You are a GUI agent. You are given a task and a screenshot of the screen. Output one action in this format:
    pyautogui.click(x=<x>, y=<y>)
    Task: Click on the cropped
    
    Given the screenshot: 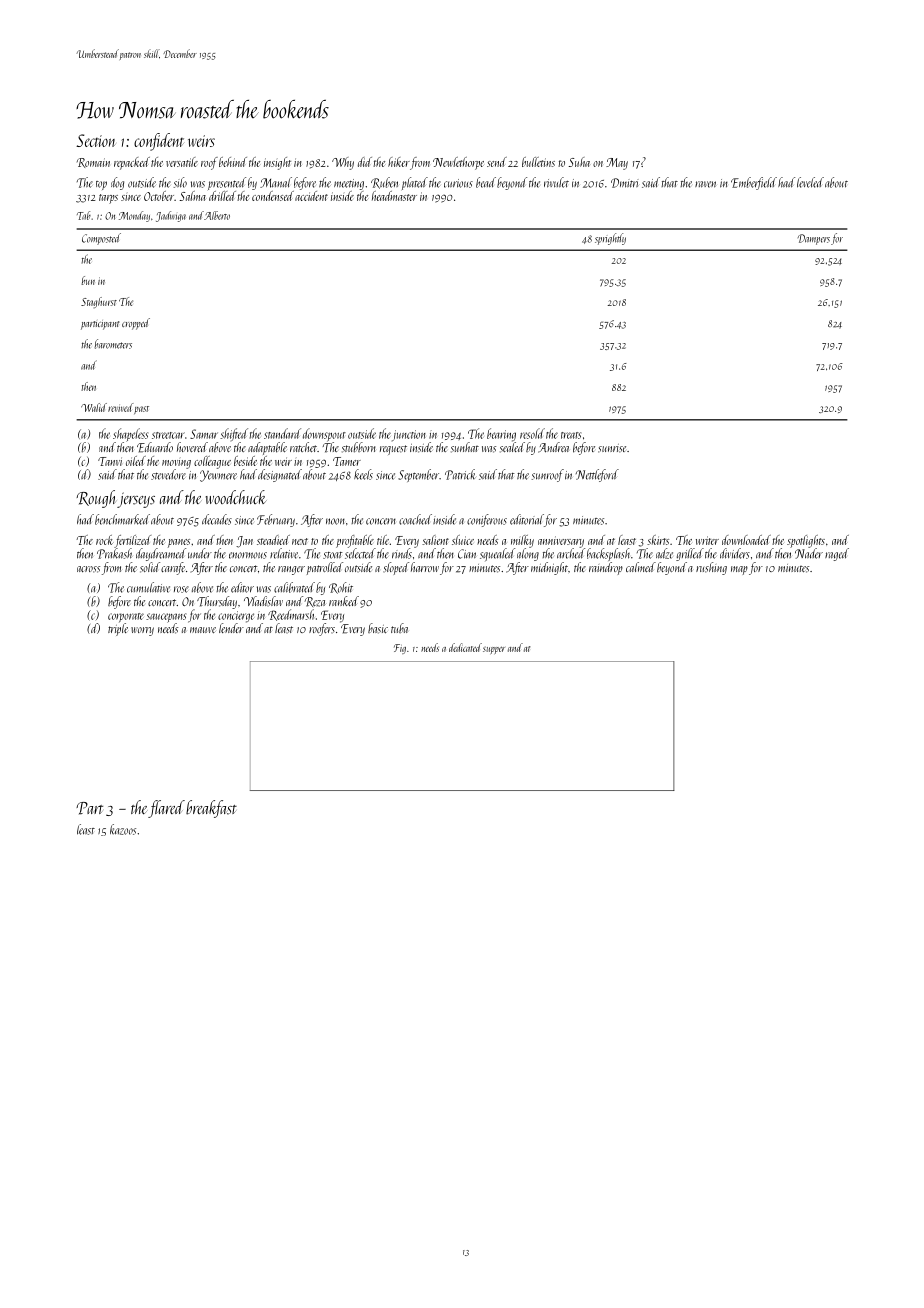 What is the action you would take?
    pyautogui.click(x=136, y=324)
